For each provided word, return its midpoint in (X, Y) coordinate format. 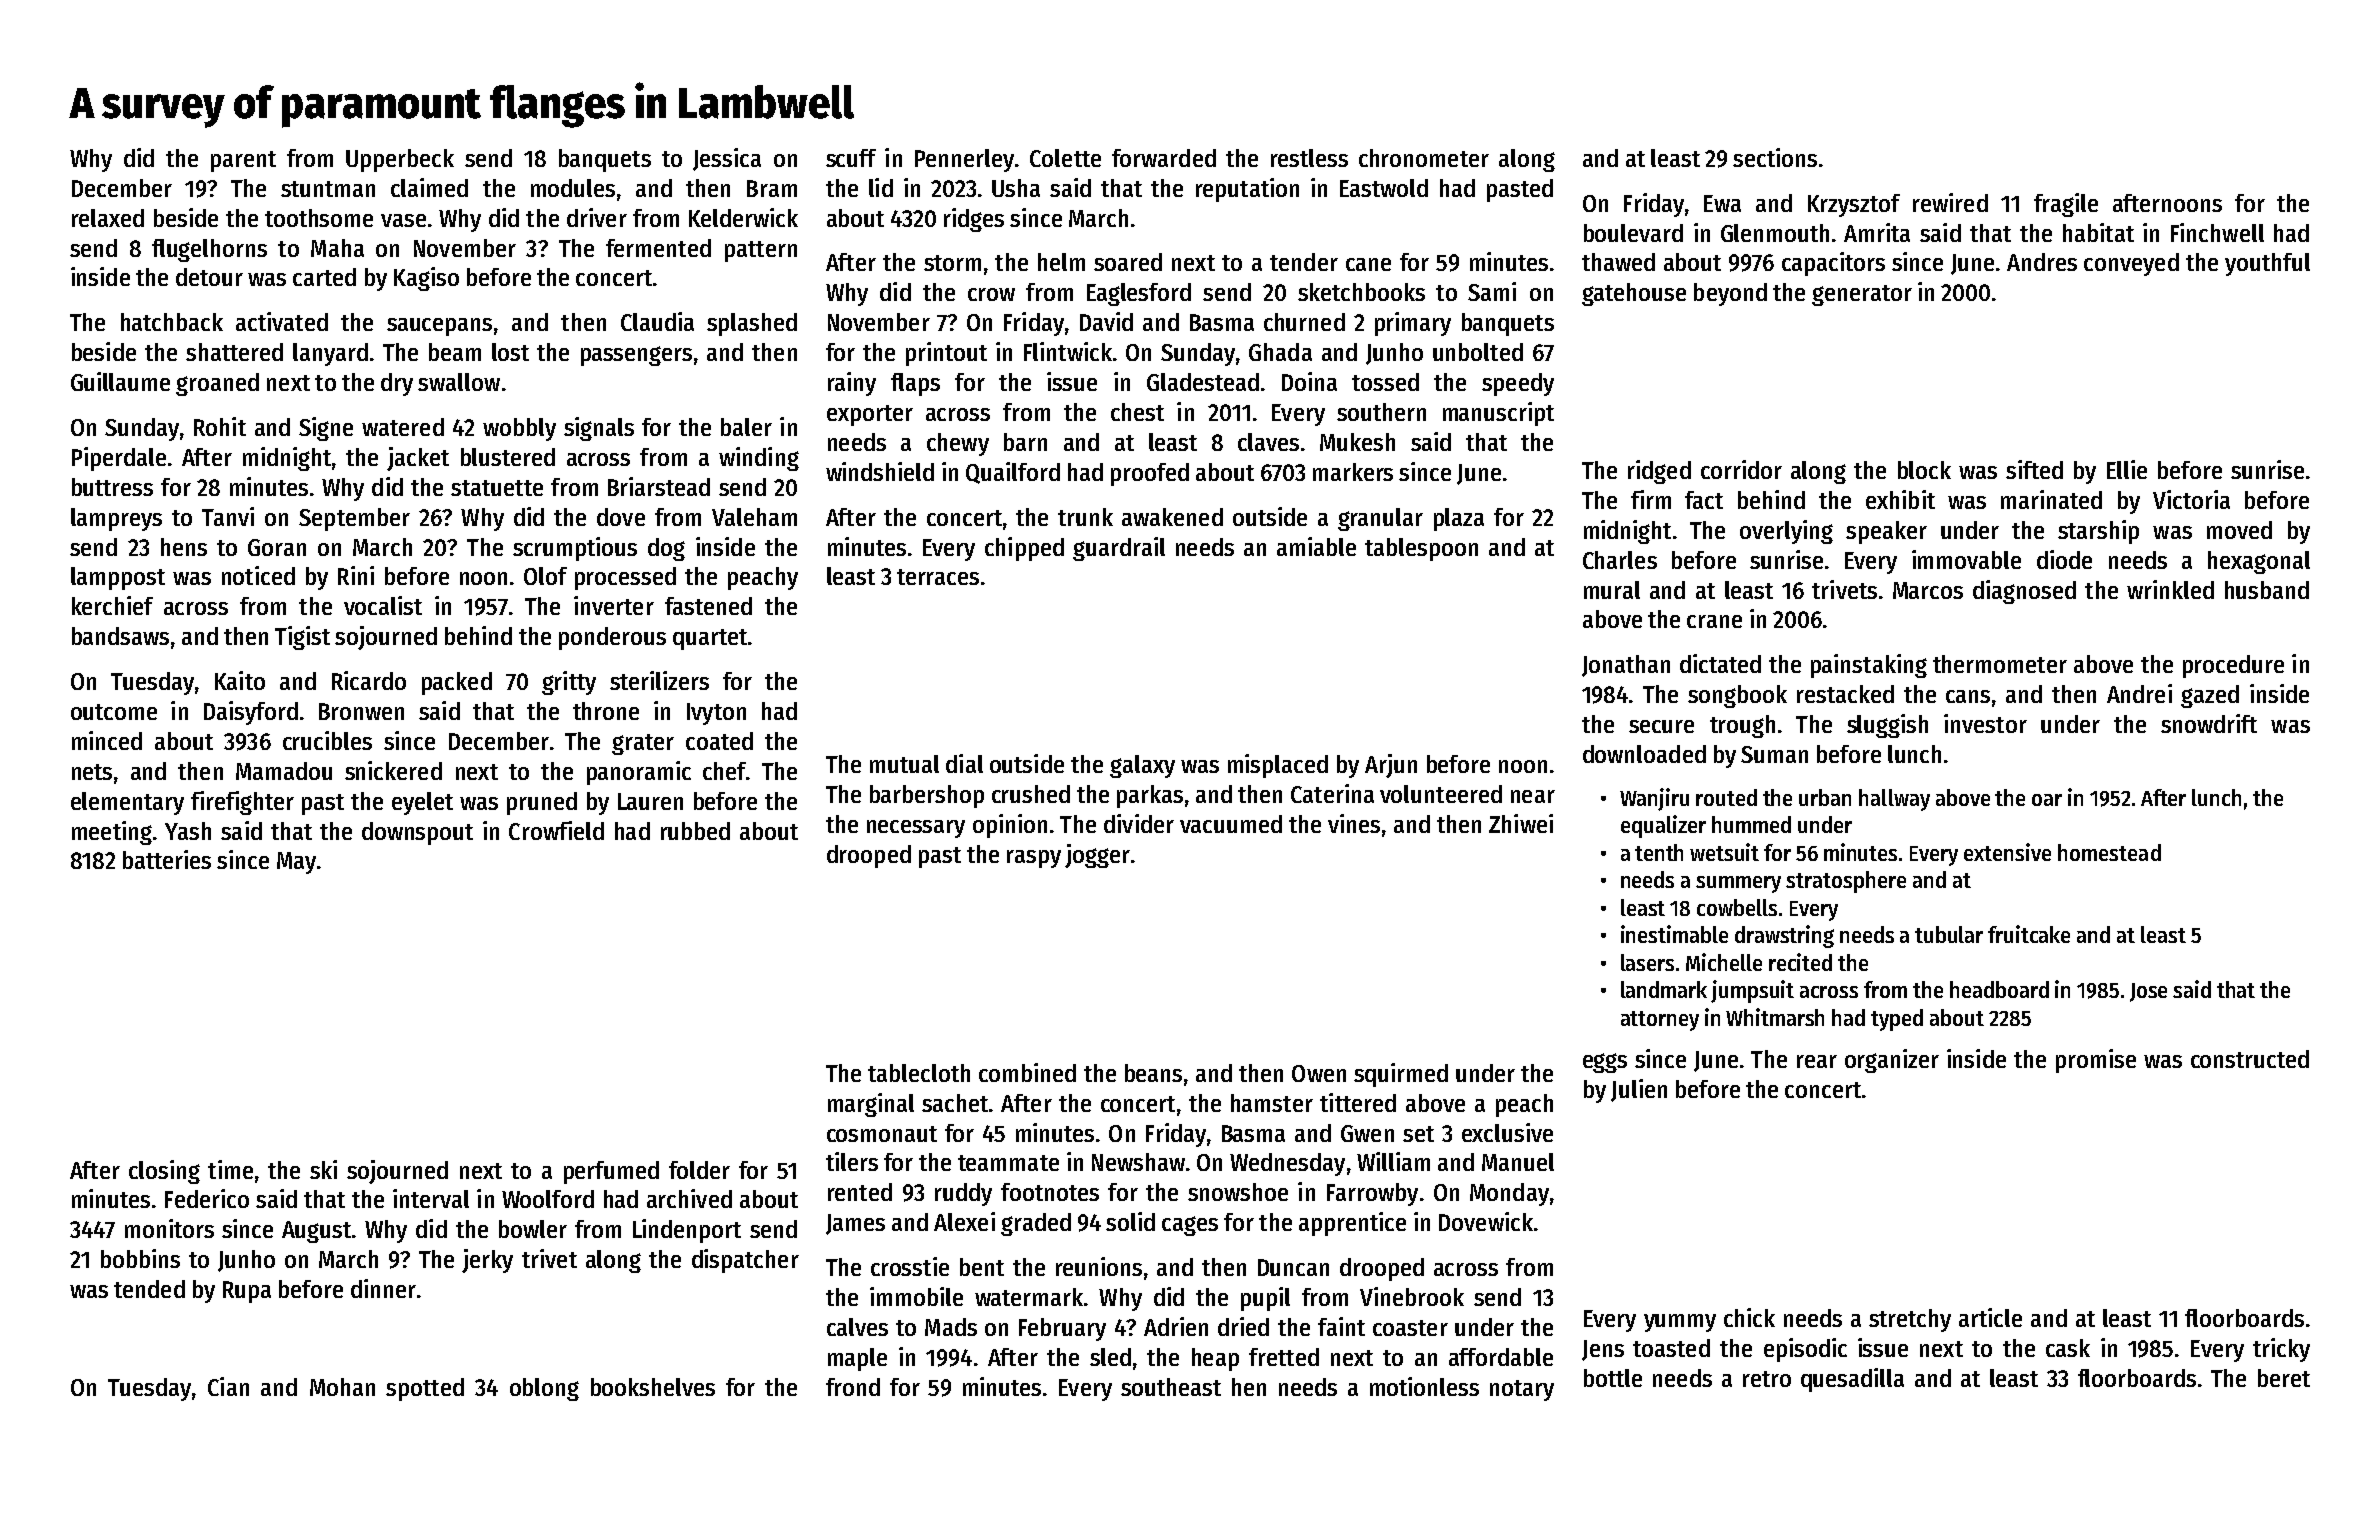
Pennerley (964, 160)
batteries (167, 859)
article (1990, 1317)
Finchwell (2217, 232)
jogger (1097, 856)
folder (699, 1170)
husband (2267, 590)
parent (243, 161)
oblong (544, 1389)
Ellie (2127, 469)
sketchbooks (1361, 292)
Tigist (302, 638)
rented (860, 1192)
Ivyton (716, 714)
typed (1897, 1020)
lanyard (330, 354)
